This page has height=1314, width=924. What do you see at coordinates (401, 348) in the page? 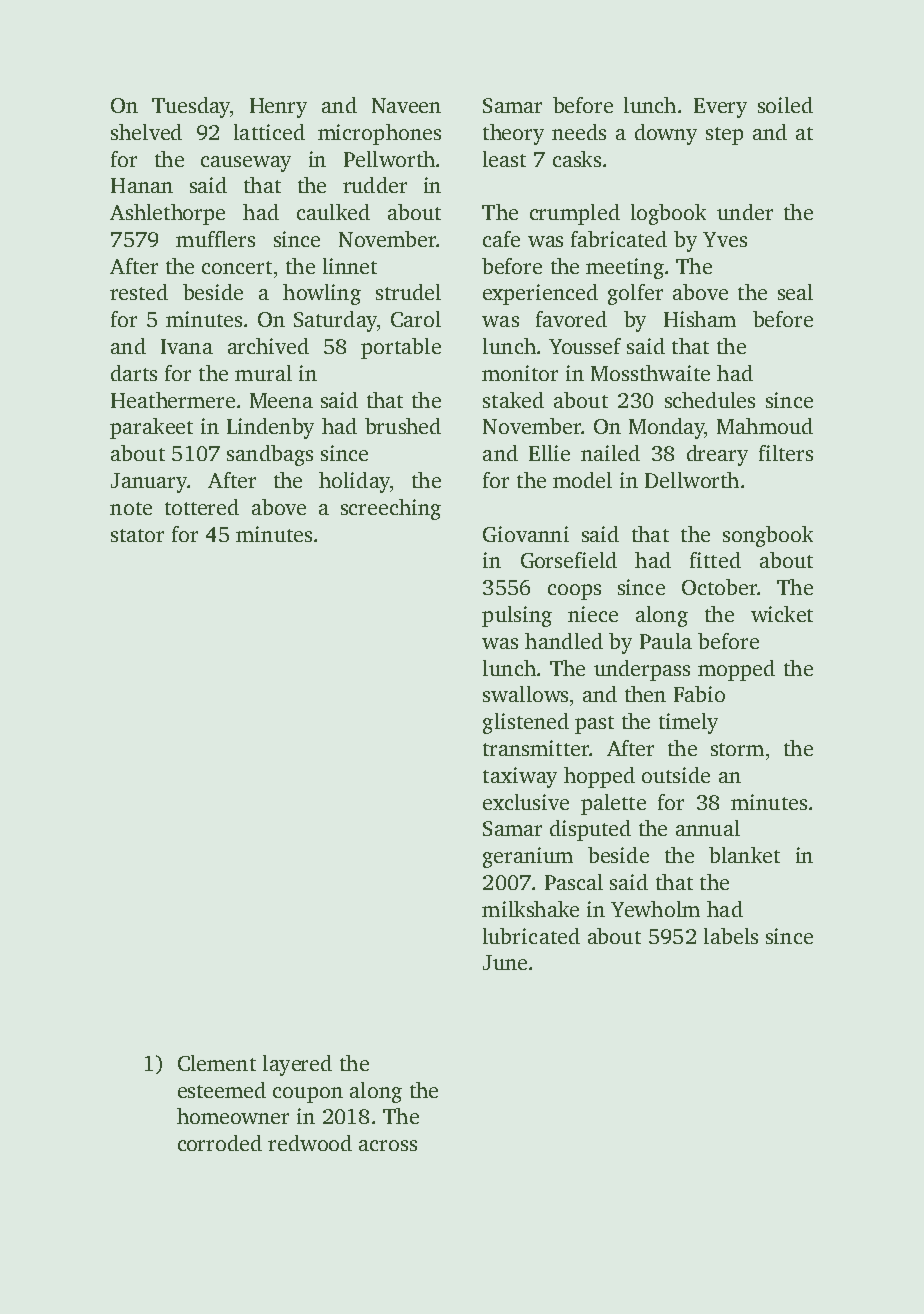
I see `portable` at bounding box center [401, 348].
